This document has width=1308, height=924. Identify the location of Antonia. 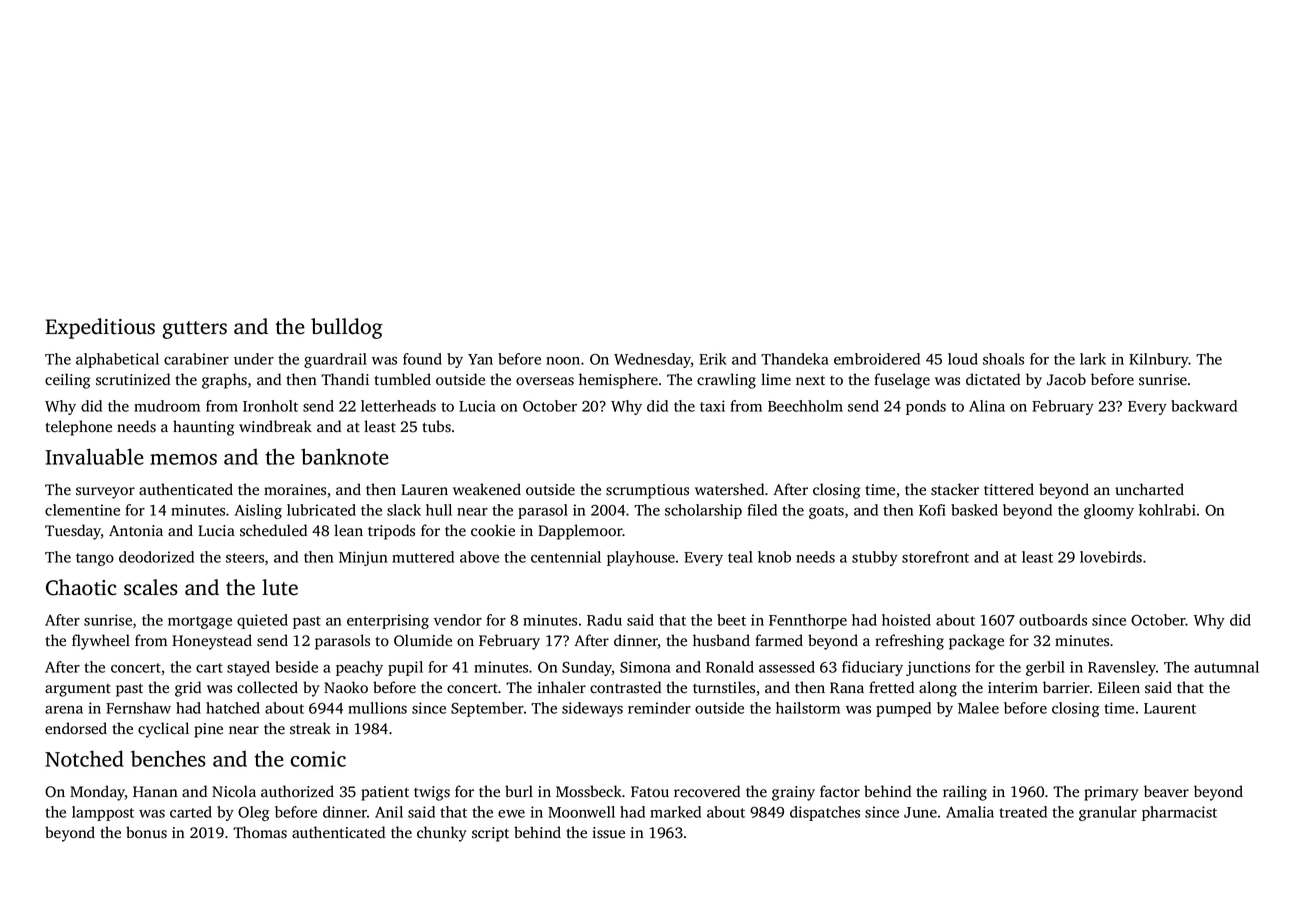
(136, 531).
